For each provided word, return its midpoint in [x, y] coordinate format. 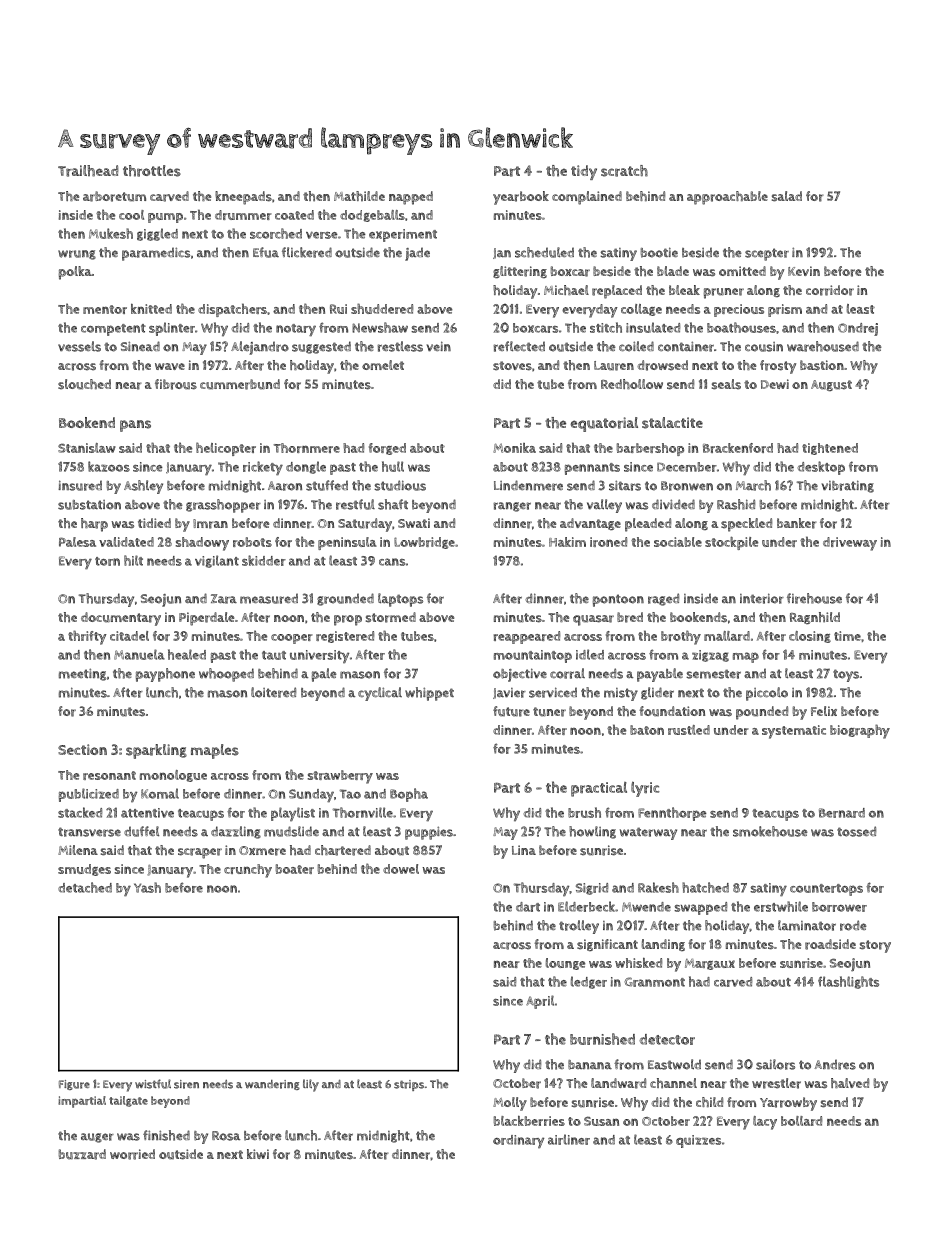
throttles [152, 171]
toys [846, 675]
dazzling [236, 832]
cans [392, 562]
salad [787, 196]
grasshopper [223, 506]
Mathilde [359, 196]
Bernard [842, 813]
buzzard [82, 1154]
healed [187, 654]
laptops [400, 600]
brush [584, 812]
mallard [727, 636]
